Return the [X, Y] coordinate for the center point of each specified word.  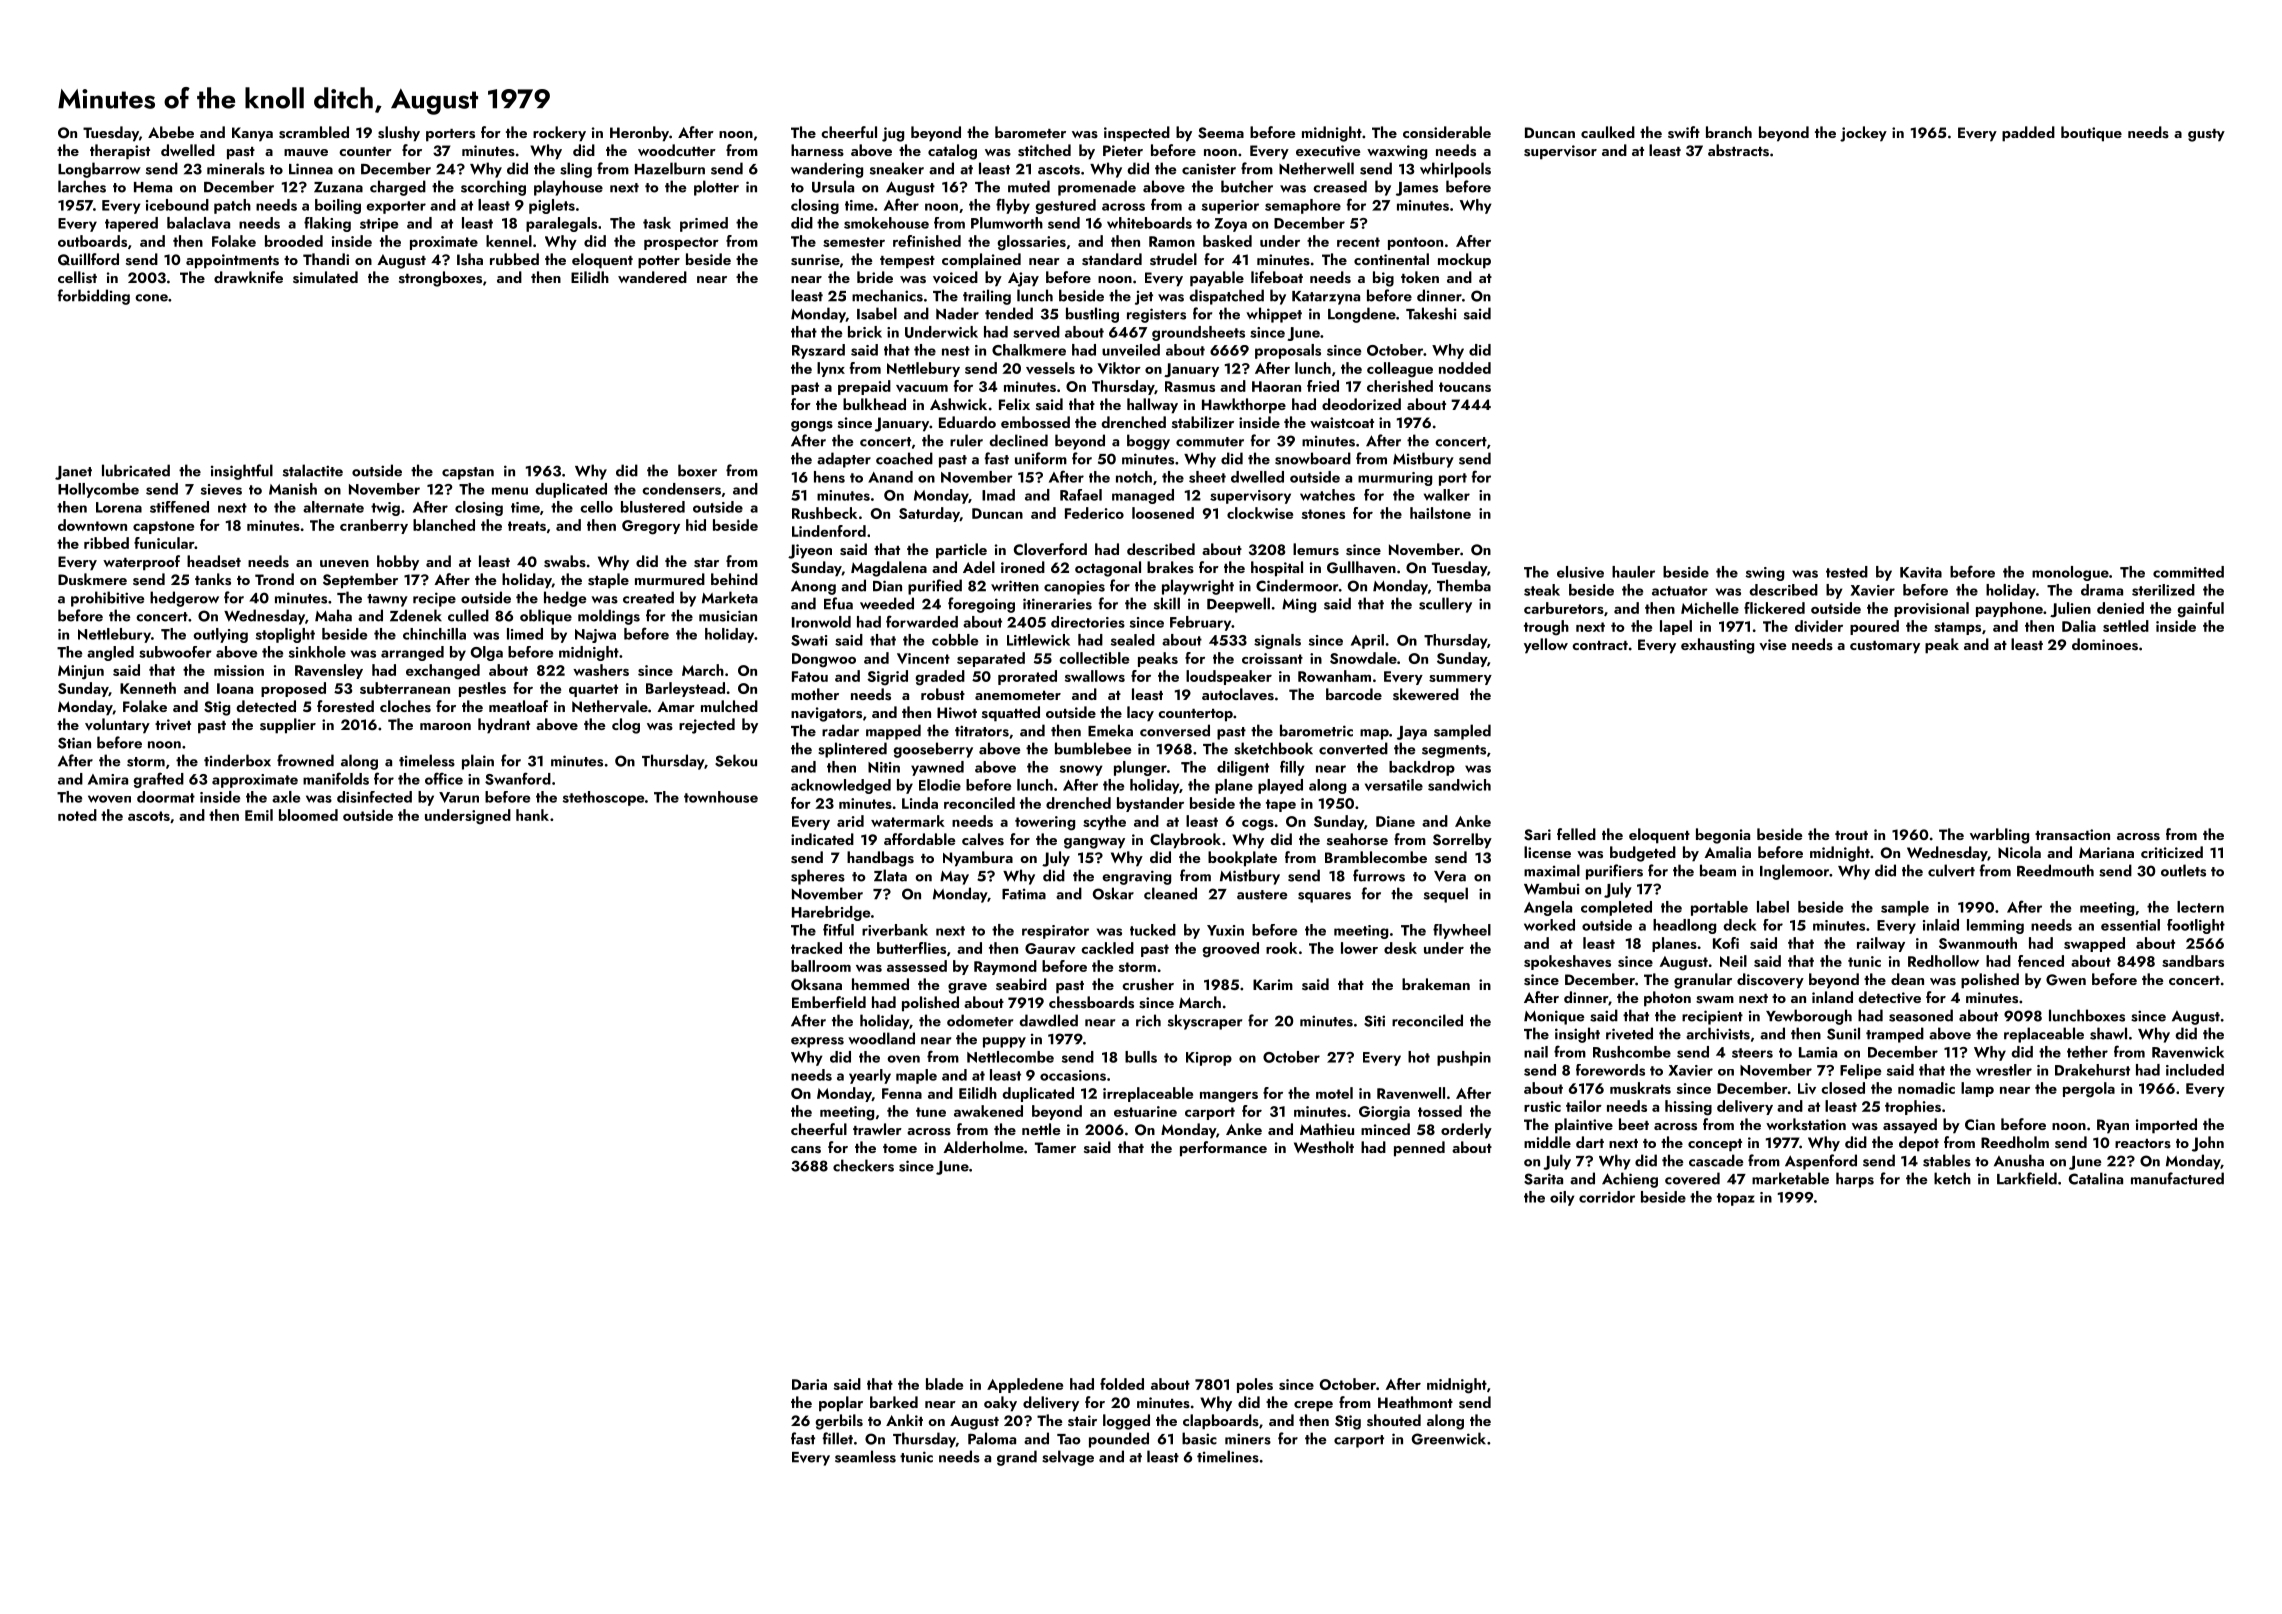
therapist [120, 152]
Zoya [1231, 225]
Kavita [1921, 572]
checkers [863, 1165]
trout [1851, 835]
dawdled [1048, 1020]
